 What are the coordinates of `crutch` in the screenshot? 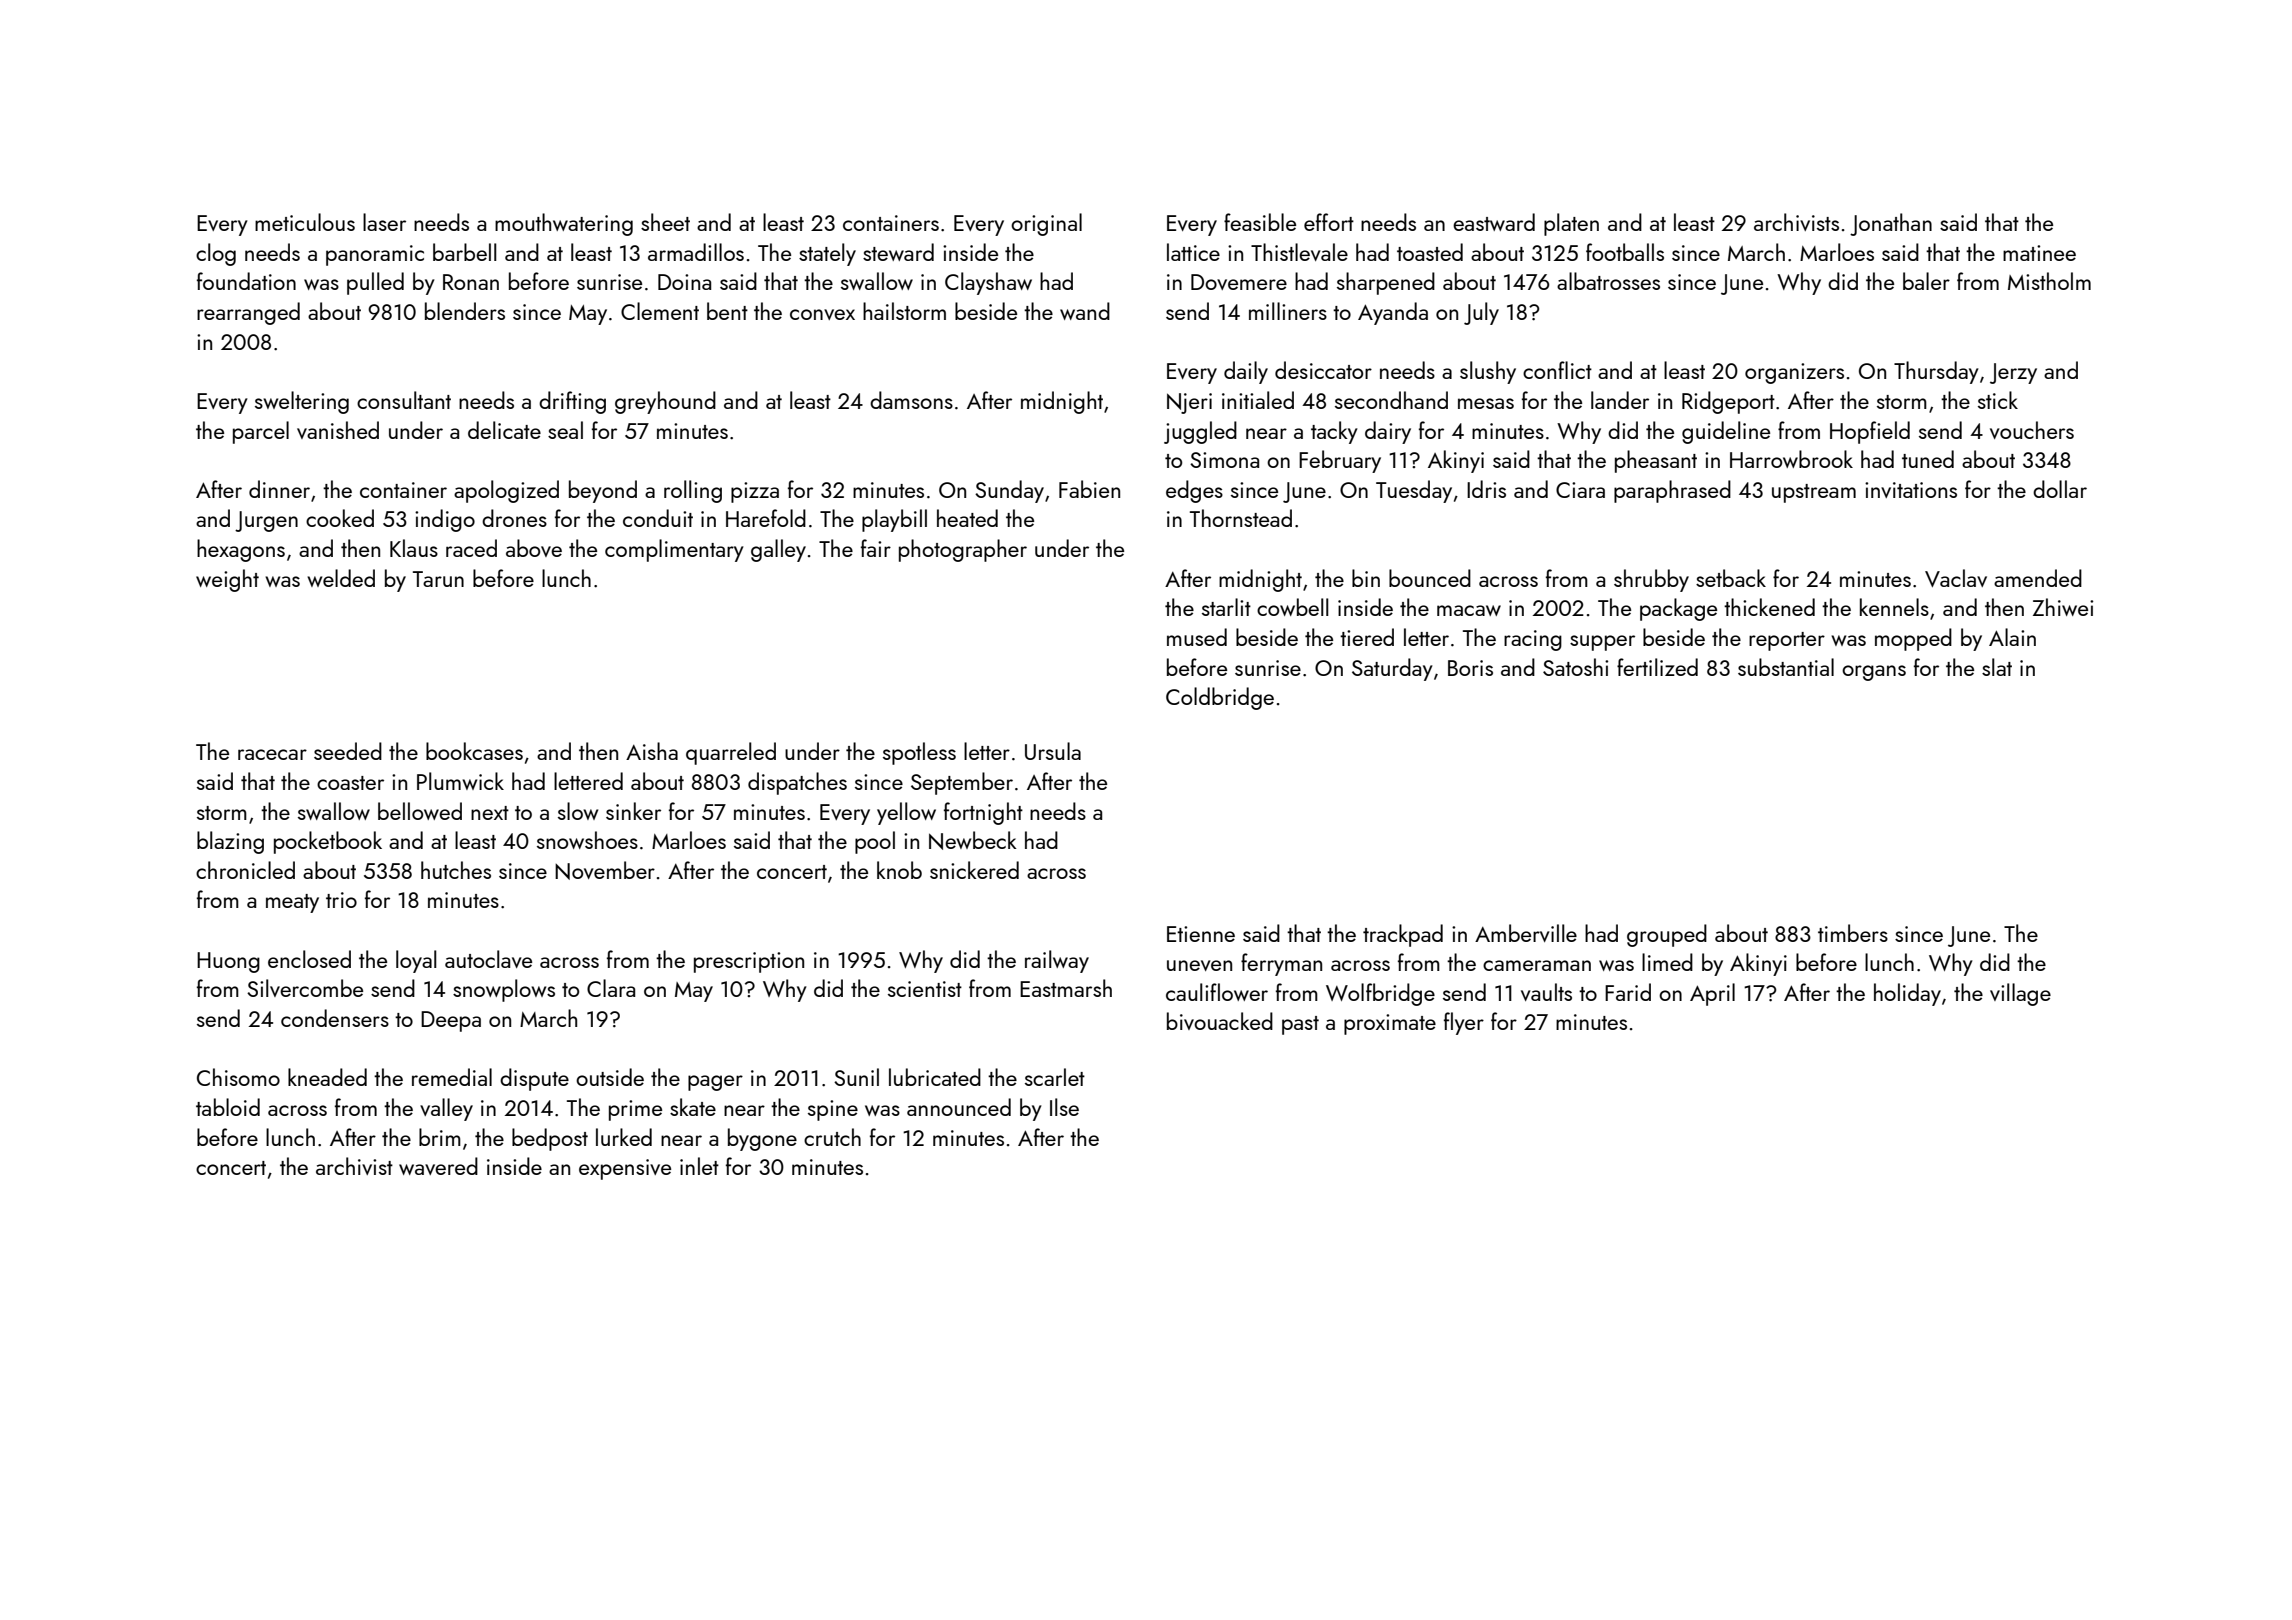 It's located at (832, 1137).
